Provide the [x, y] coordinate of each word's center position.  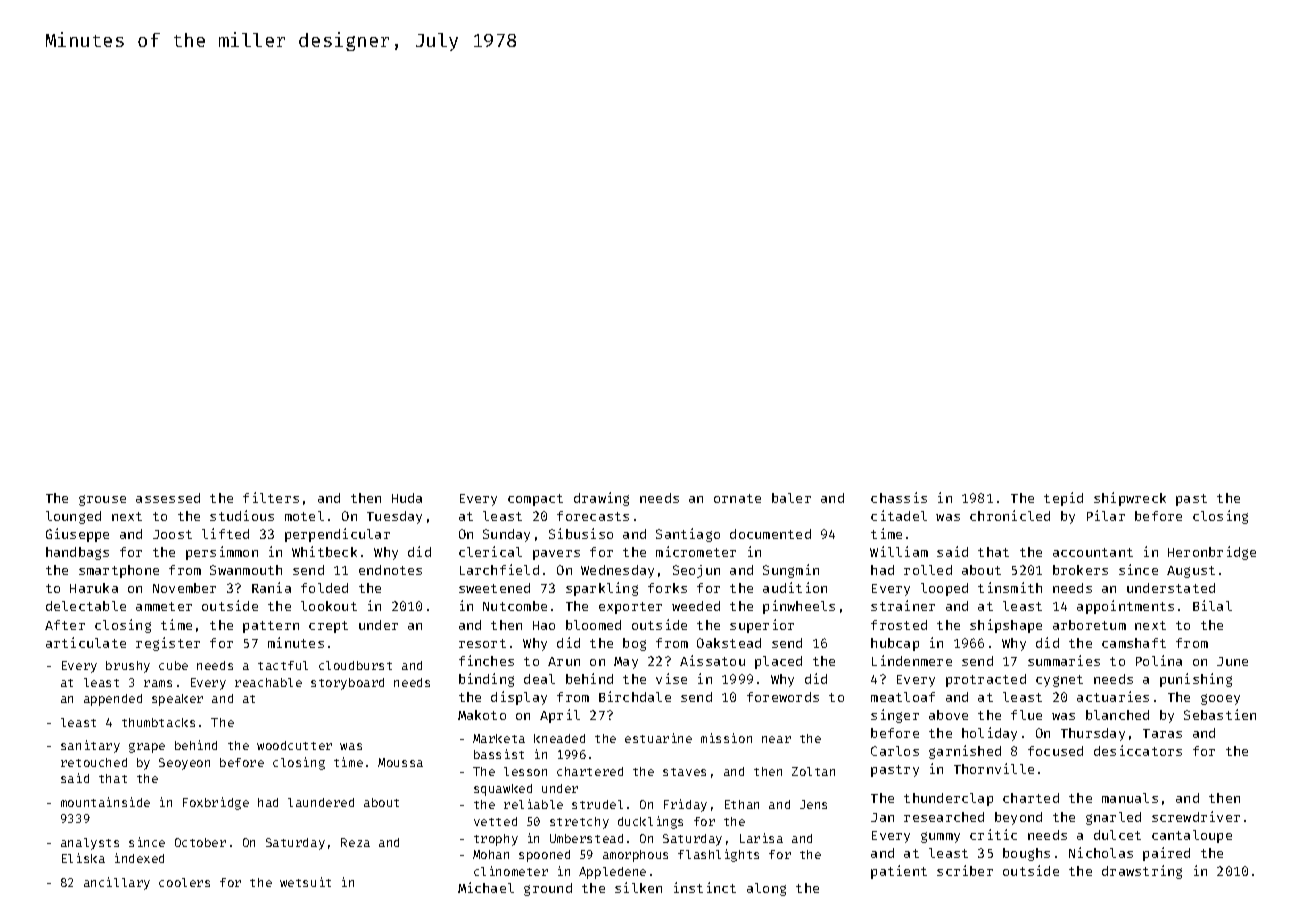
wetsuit [305, 882]
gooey [1220, 699]
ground [548, 889]
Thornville [994, 768]
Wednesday [617, 571]
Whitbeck [324, 551]
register [168, 644]
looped [944, 589]
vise [671, 678]
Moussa [400, 762]
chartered [590, 771]
